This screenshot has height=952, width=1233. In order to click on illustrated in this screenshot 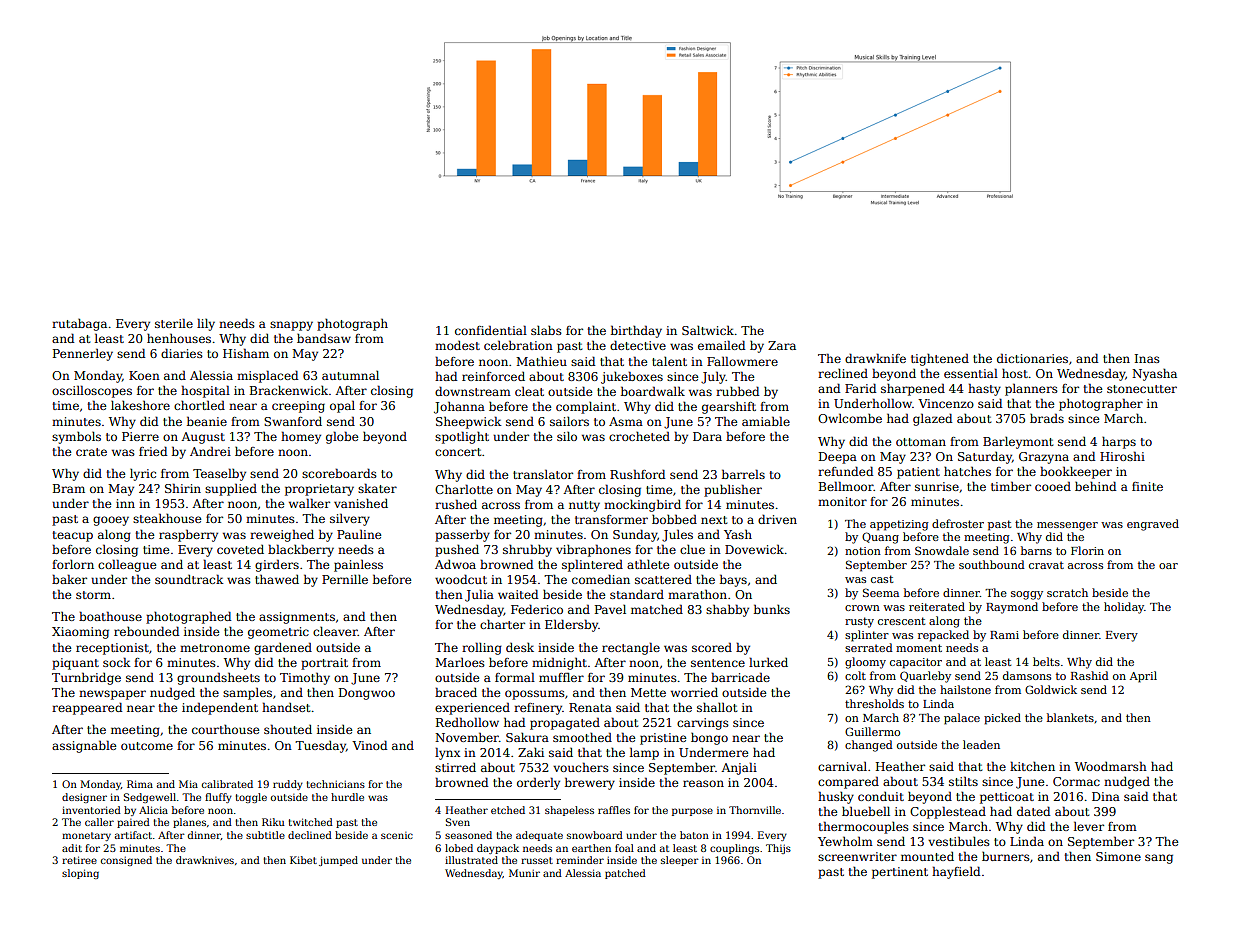, I will do `click(471, 860)`.
